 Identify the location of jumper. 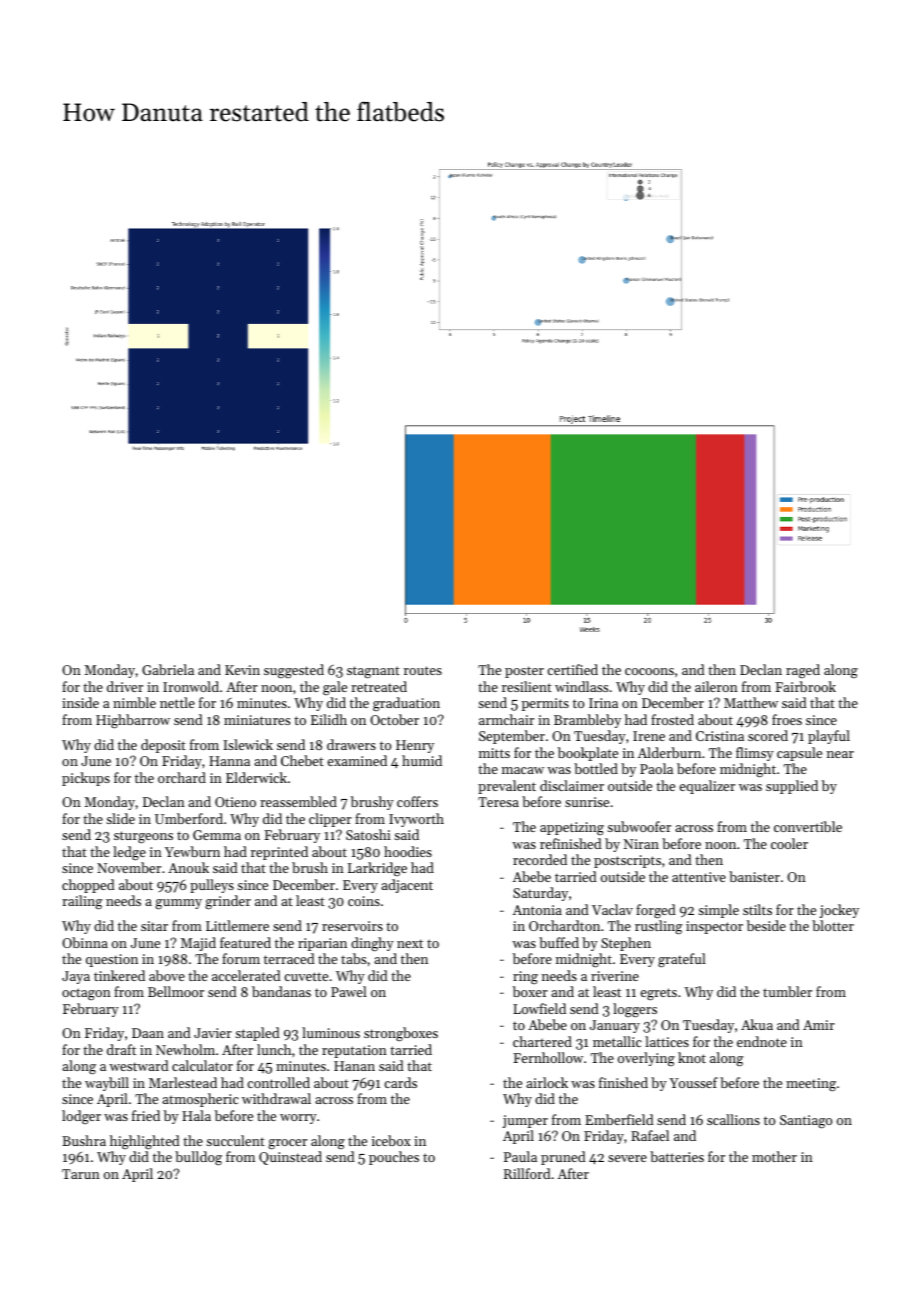
(525, 1121).
